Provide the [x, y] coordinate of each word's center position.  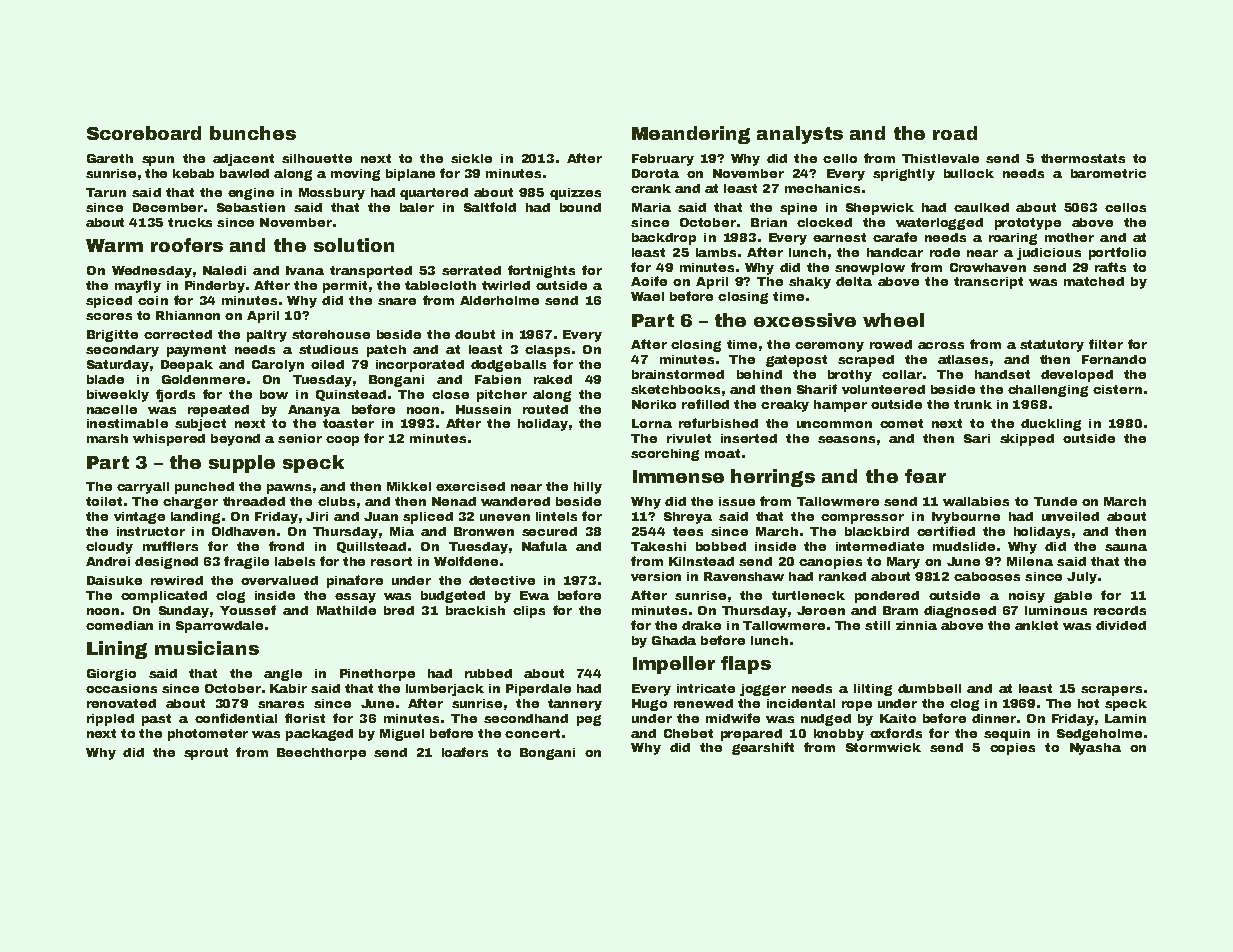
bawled [244, 173]
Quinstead [351, 395]
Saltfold [490, 207]
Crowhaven [988, 267]
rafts [1110, 267]
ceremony [829, 347]
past [156, 720]
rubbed [488, 673]
